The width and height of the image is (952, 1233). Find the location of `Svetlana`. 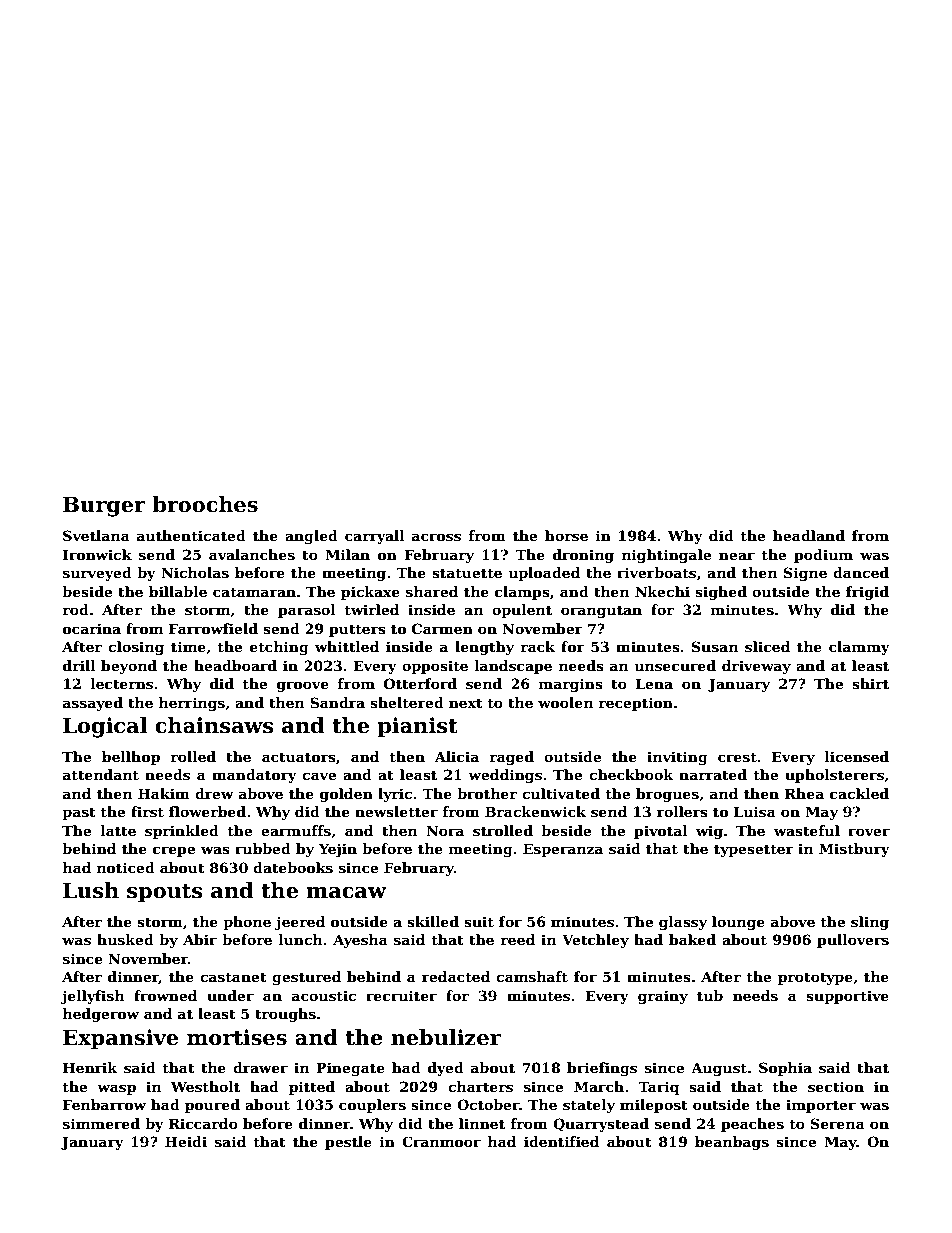

Svetlana is located at coordinates (96, 535).
